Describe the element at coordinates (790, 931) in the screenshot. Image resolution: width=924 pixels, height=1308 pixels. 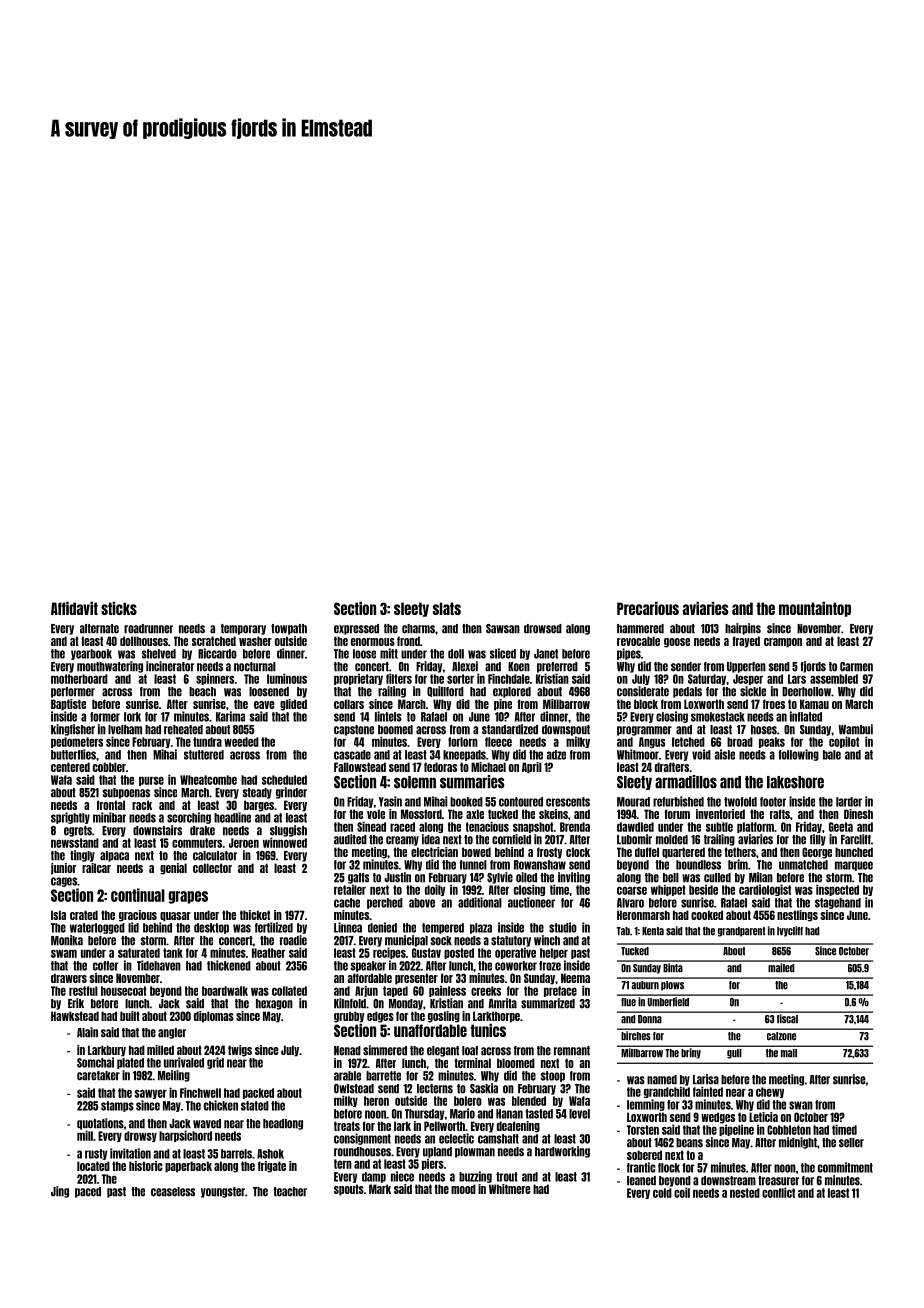
I see `Ivycliff` at that location.
